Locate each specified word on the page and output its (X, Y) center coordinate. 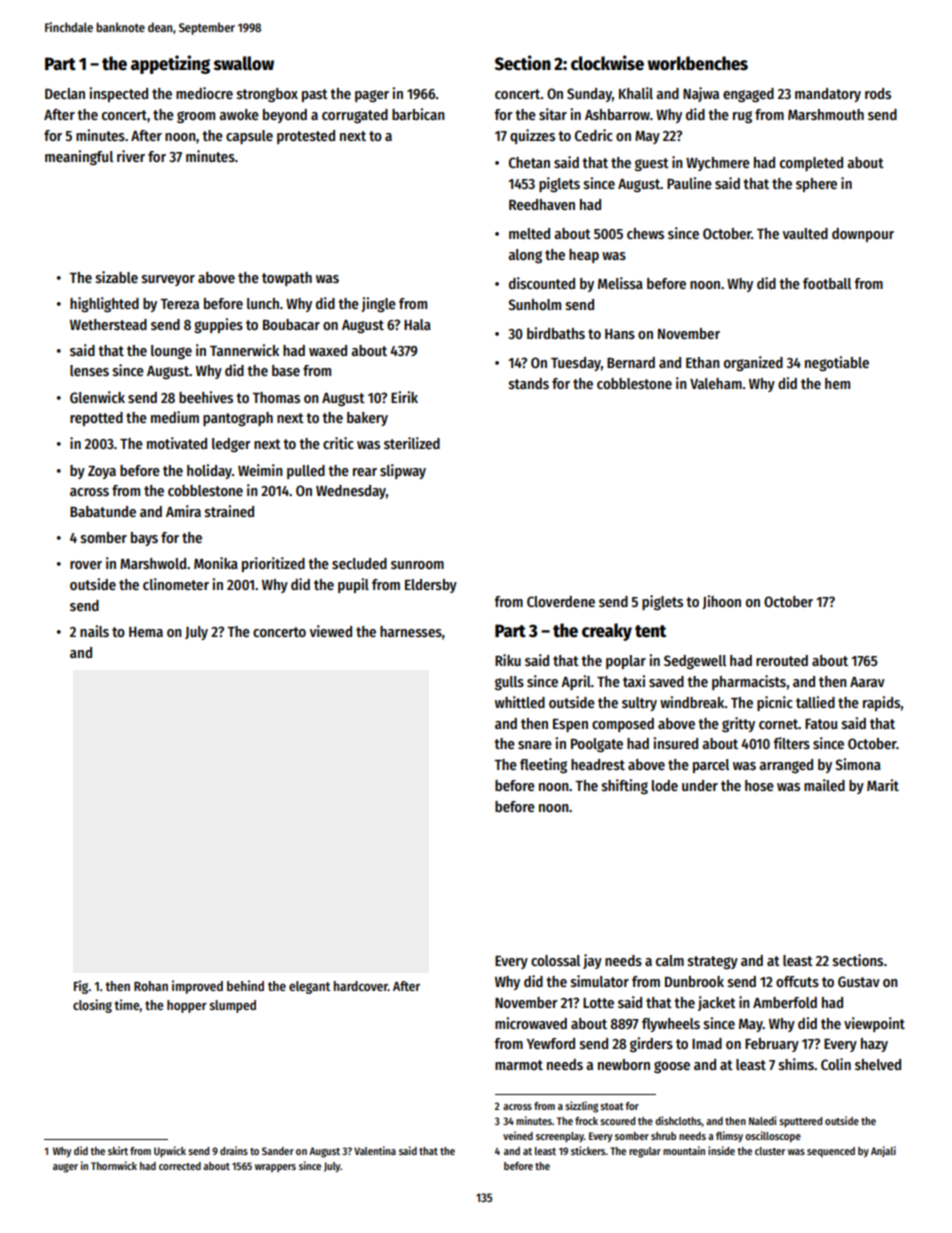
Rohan (151, 986)
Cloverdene (561, 601)
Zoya (102, 472)
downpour (863, 235)
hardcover (361, 986)
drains (234, 1150)
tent (650, 631)
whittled (520, 702)
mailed (824, 785)
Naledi (762, 1120)
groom (196, 117)
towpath (287, 279)
